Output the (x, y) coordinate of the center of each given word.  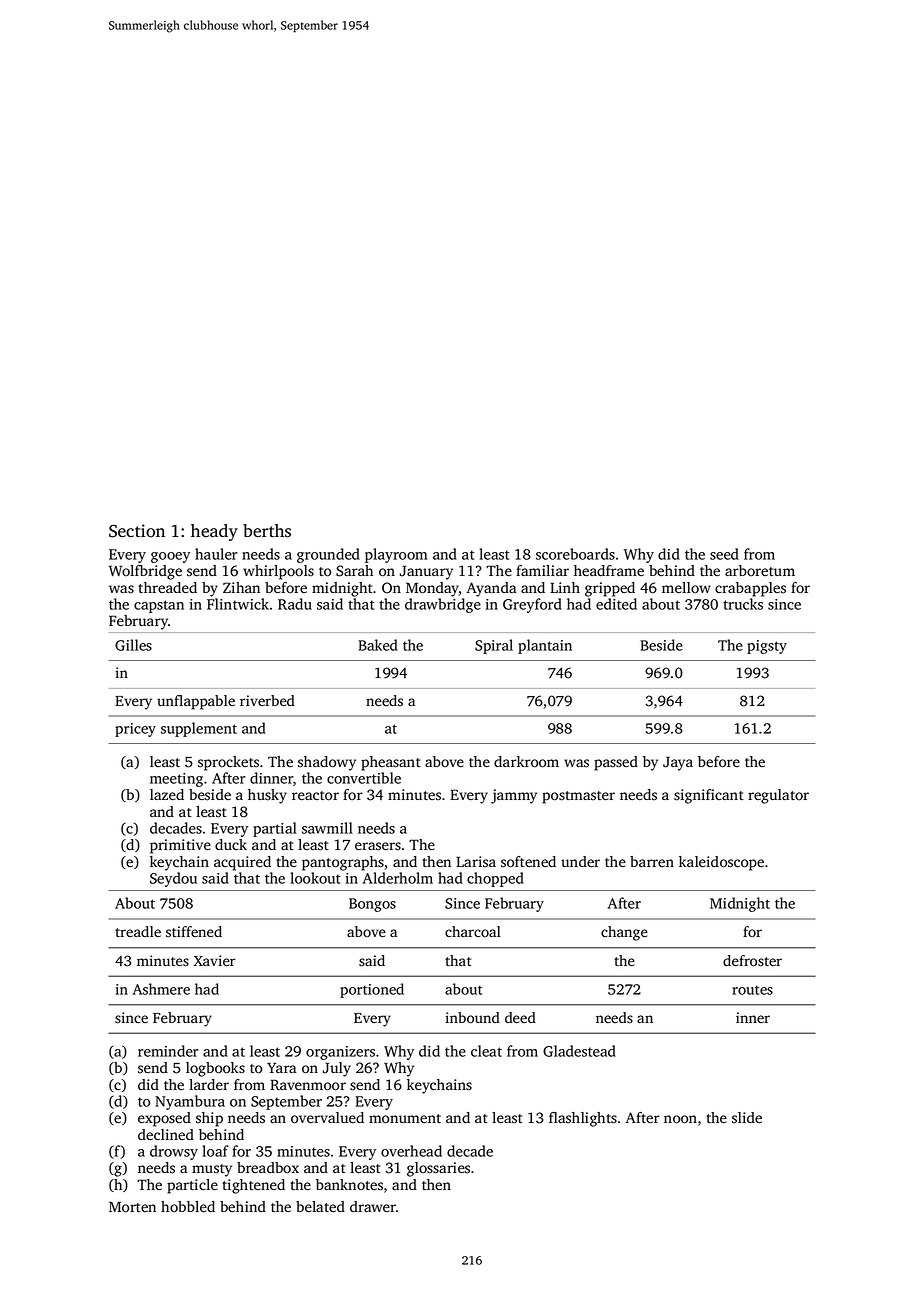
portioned (372, 990)
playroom (396, 555)
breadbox (268, 1167)
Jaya (678, 763)
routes (752, 990)
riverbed (267, 700)
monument (405, 1119)
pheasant (391, 763)
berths (267, 531)
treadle (138, 931)
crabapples (750, 589)
